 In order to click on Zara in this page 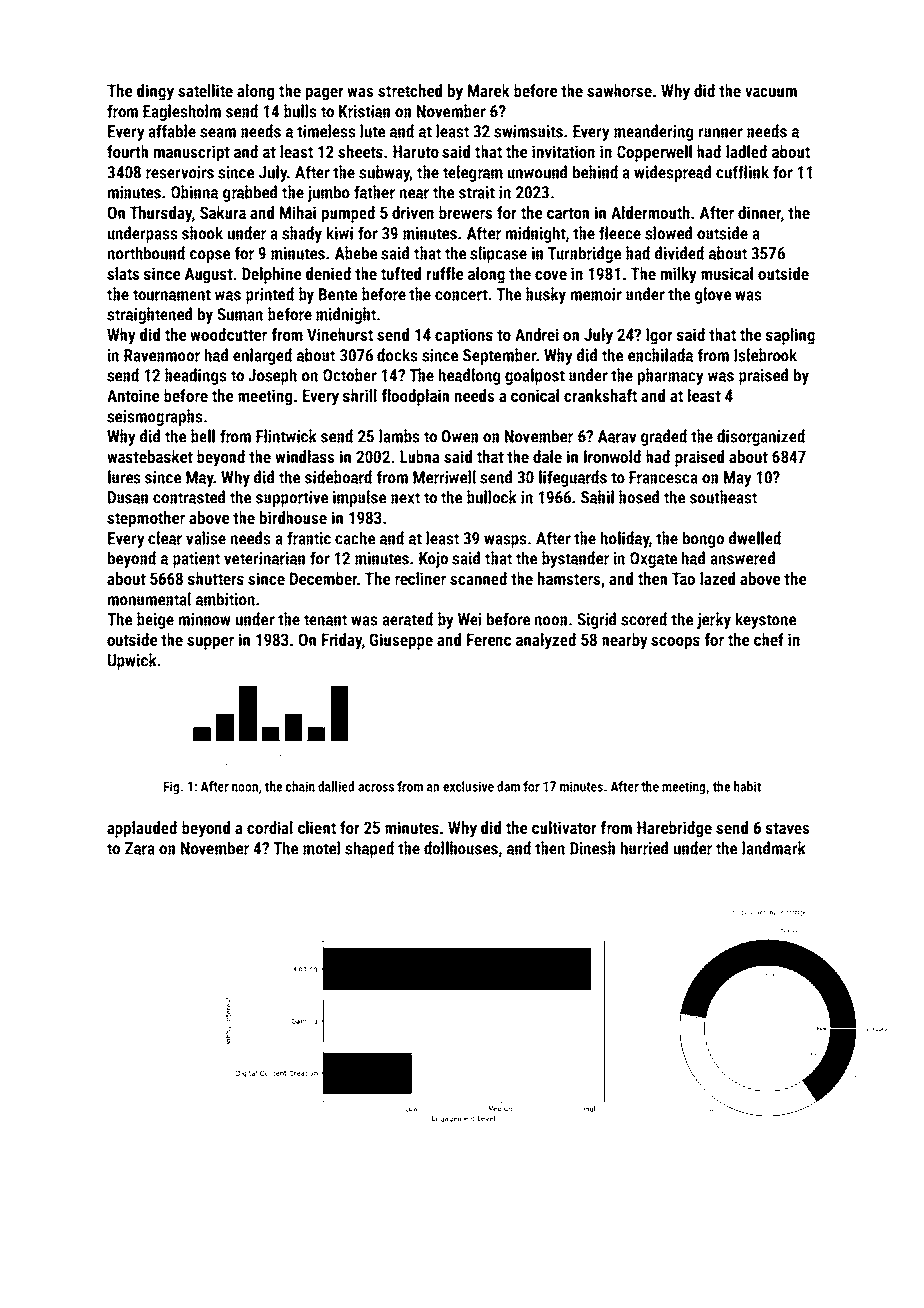, I will do `click(140, 848)`.
